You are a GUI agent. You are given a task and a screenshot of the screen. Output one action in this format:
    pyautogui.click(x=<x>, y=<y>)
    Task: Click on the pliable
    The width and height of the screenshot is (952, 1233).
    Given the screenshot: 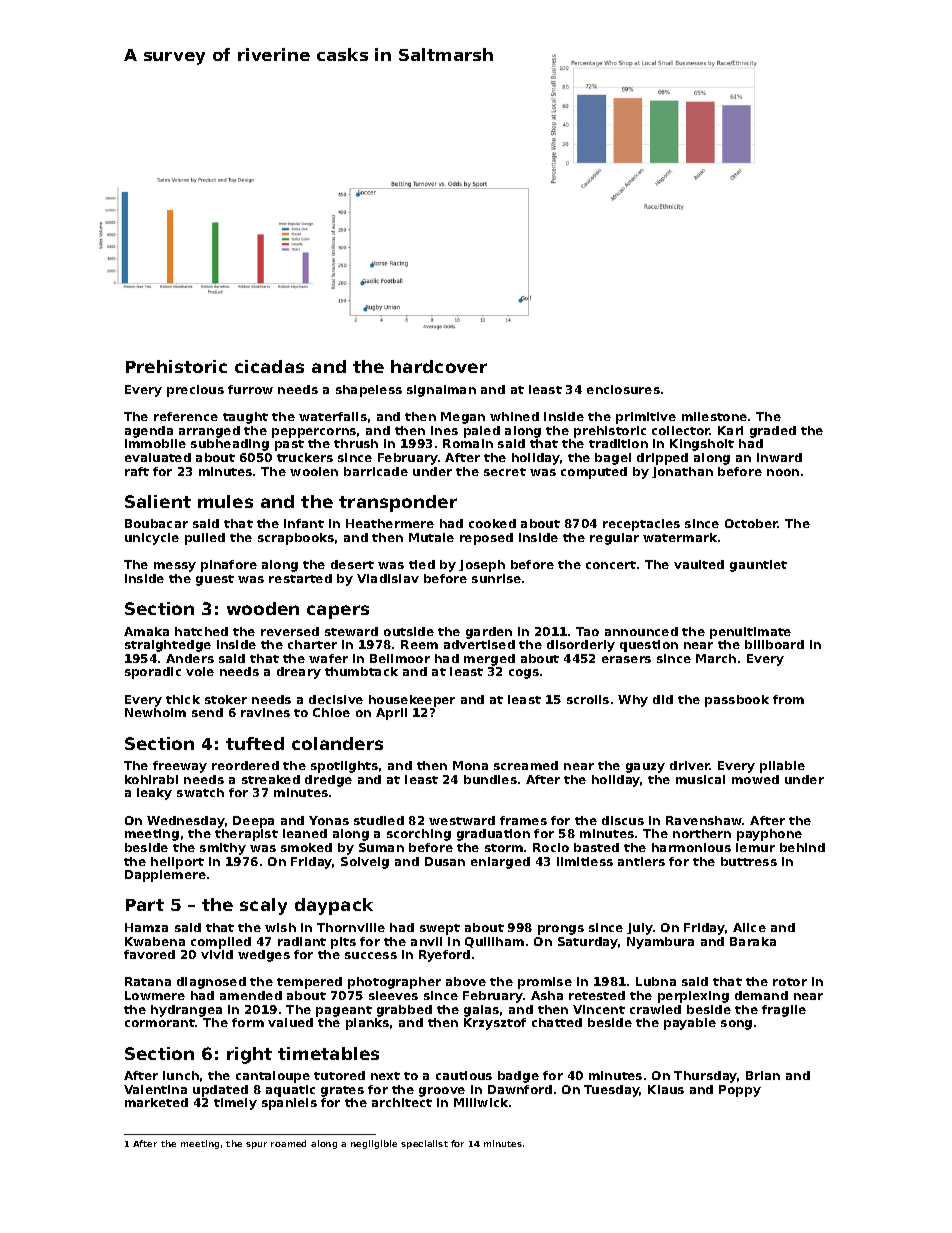 What is the action you would take?
    pyautogui.click(x=782, y=767)
